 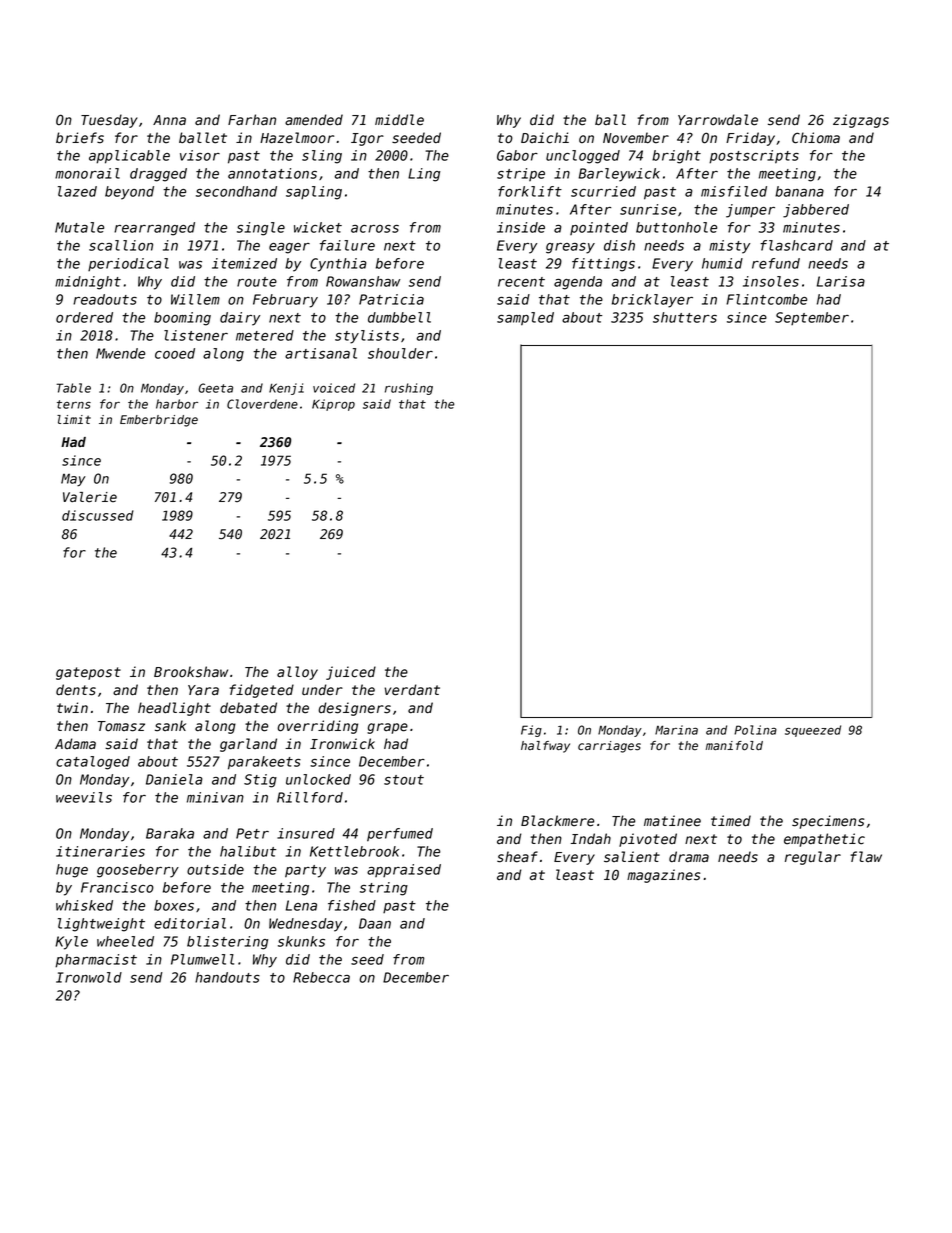 What do you see at coordinates (352, 905) in the page?
I see `fished` at bounding box center [352, 905].
